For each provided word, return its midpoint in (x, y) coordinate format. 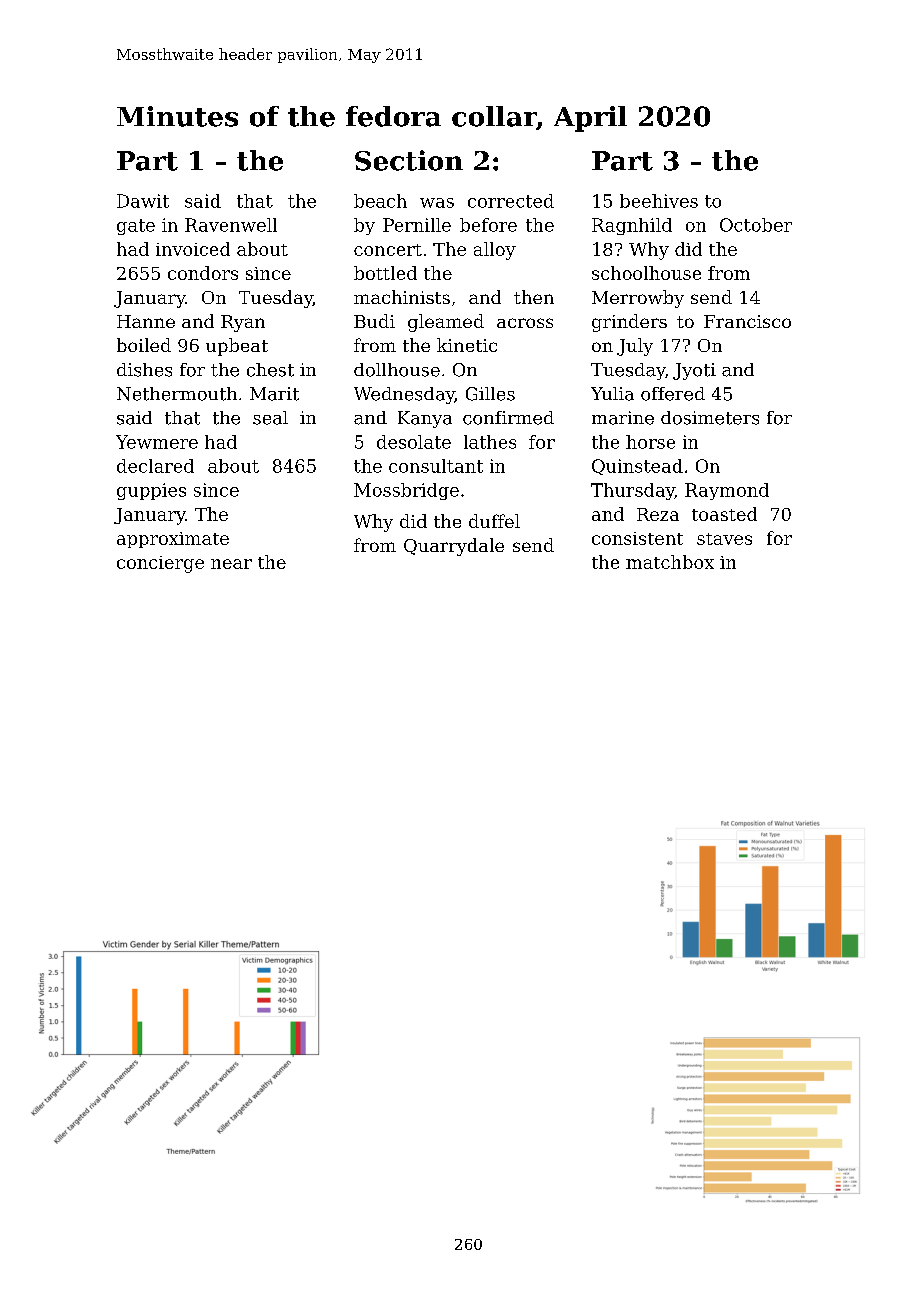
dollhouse (397, 370)
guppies (151, 491)
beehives (659, 201)
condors (203, 273)
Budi (374, 321)
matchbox (670, 562)
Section (409, 160)
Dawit (143, 201)
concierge (160, 564)
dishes (144, 370)
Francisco (747, 321)
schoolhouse (646, 273)
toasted (724, 514)
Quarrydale (454, 547)
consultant (436, 466)
